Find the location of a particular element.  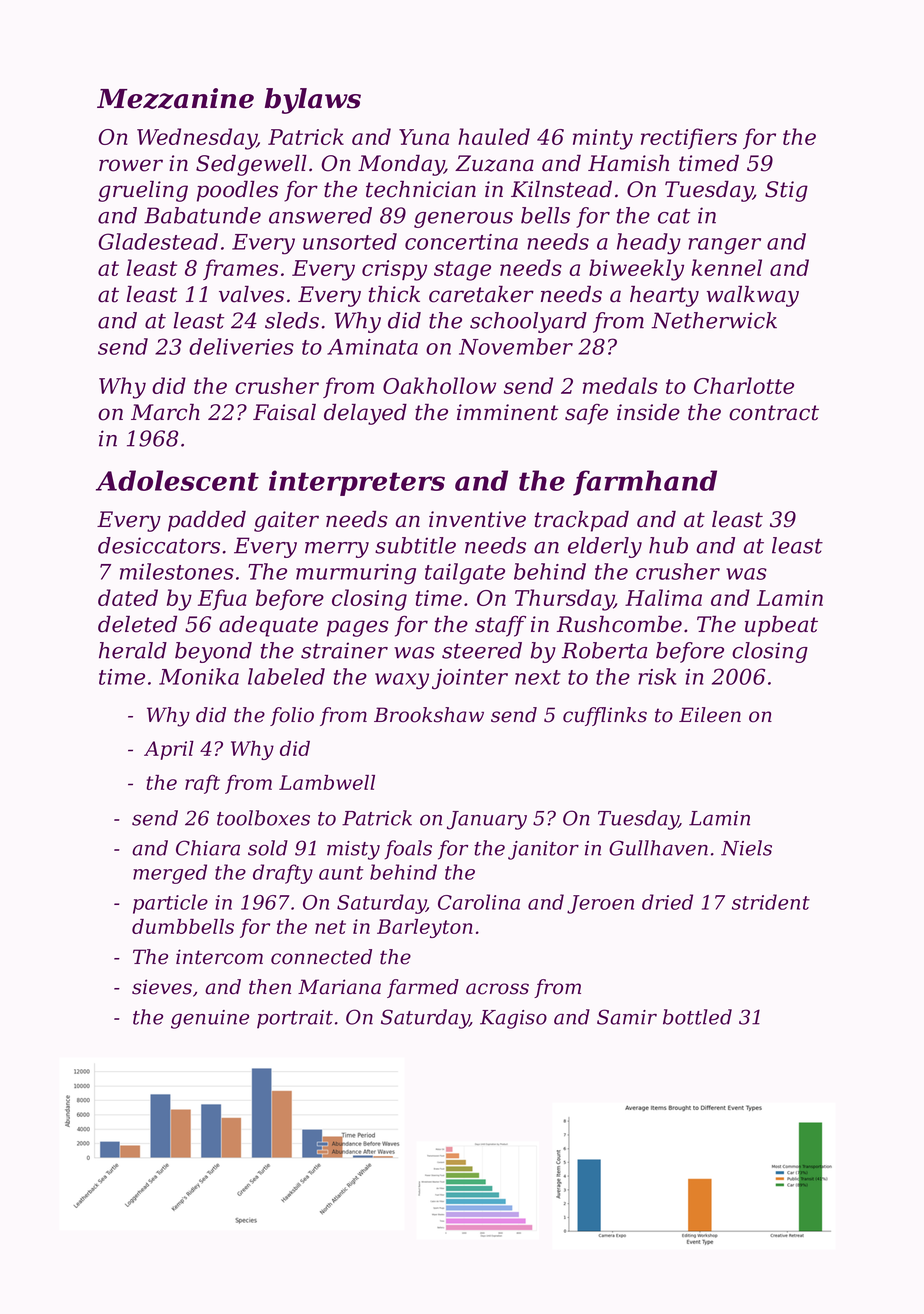

merged is located at coordinates (170, 874).
